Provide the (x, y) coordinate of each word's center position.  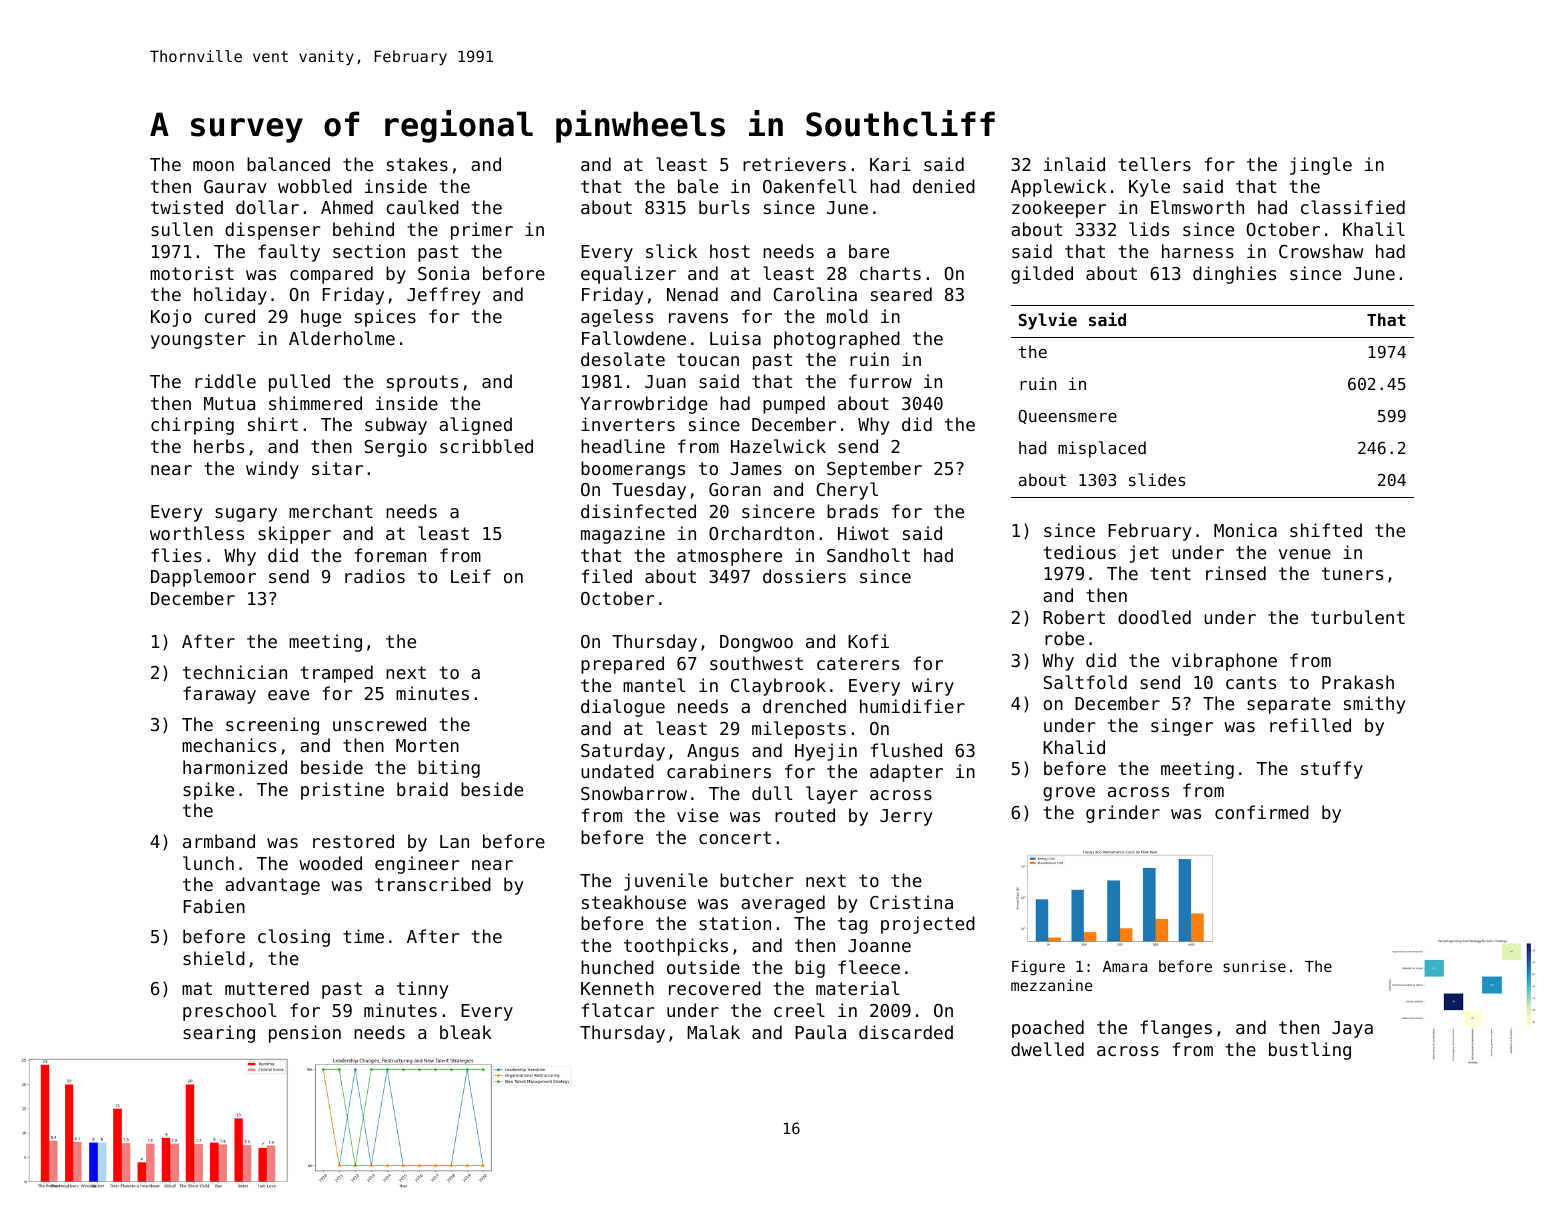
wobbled (315, 186)
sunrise (1254, 966)
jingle (1321, 166)
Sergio (395, 448)
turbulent (1358, 617)
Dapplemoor (203, 578)
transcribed (433, 884)
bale (698, 186)
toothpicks (676, 947)
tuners (1352, 573)
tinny (423, 990)
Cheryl (847, 491)
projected (928, 925)
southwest (756, 663)
